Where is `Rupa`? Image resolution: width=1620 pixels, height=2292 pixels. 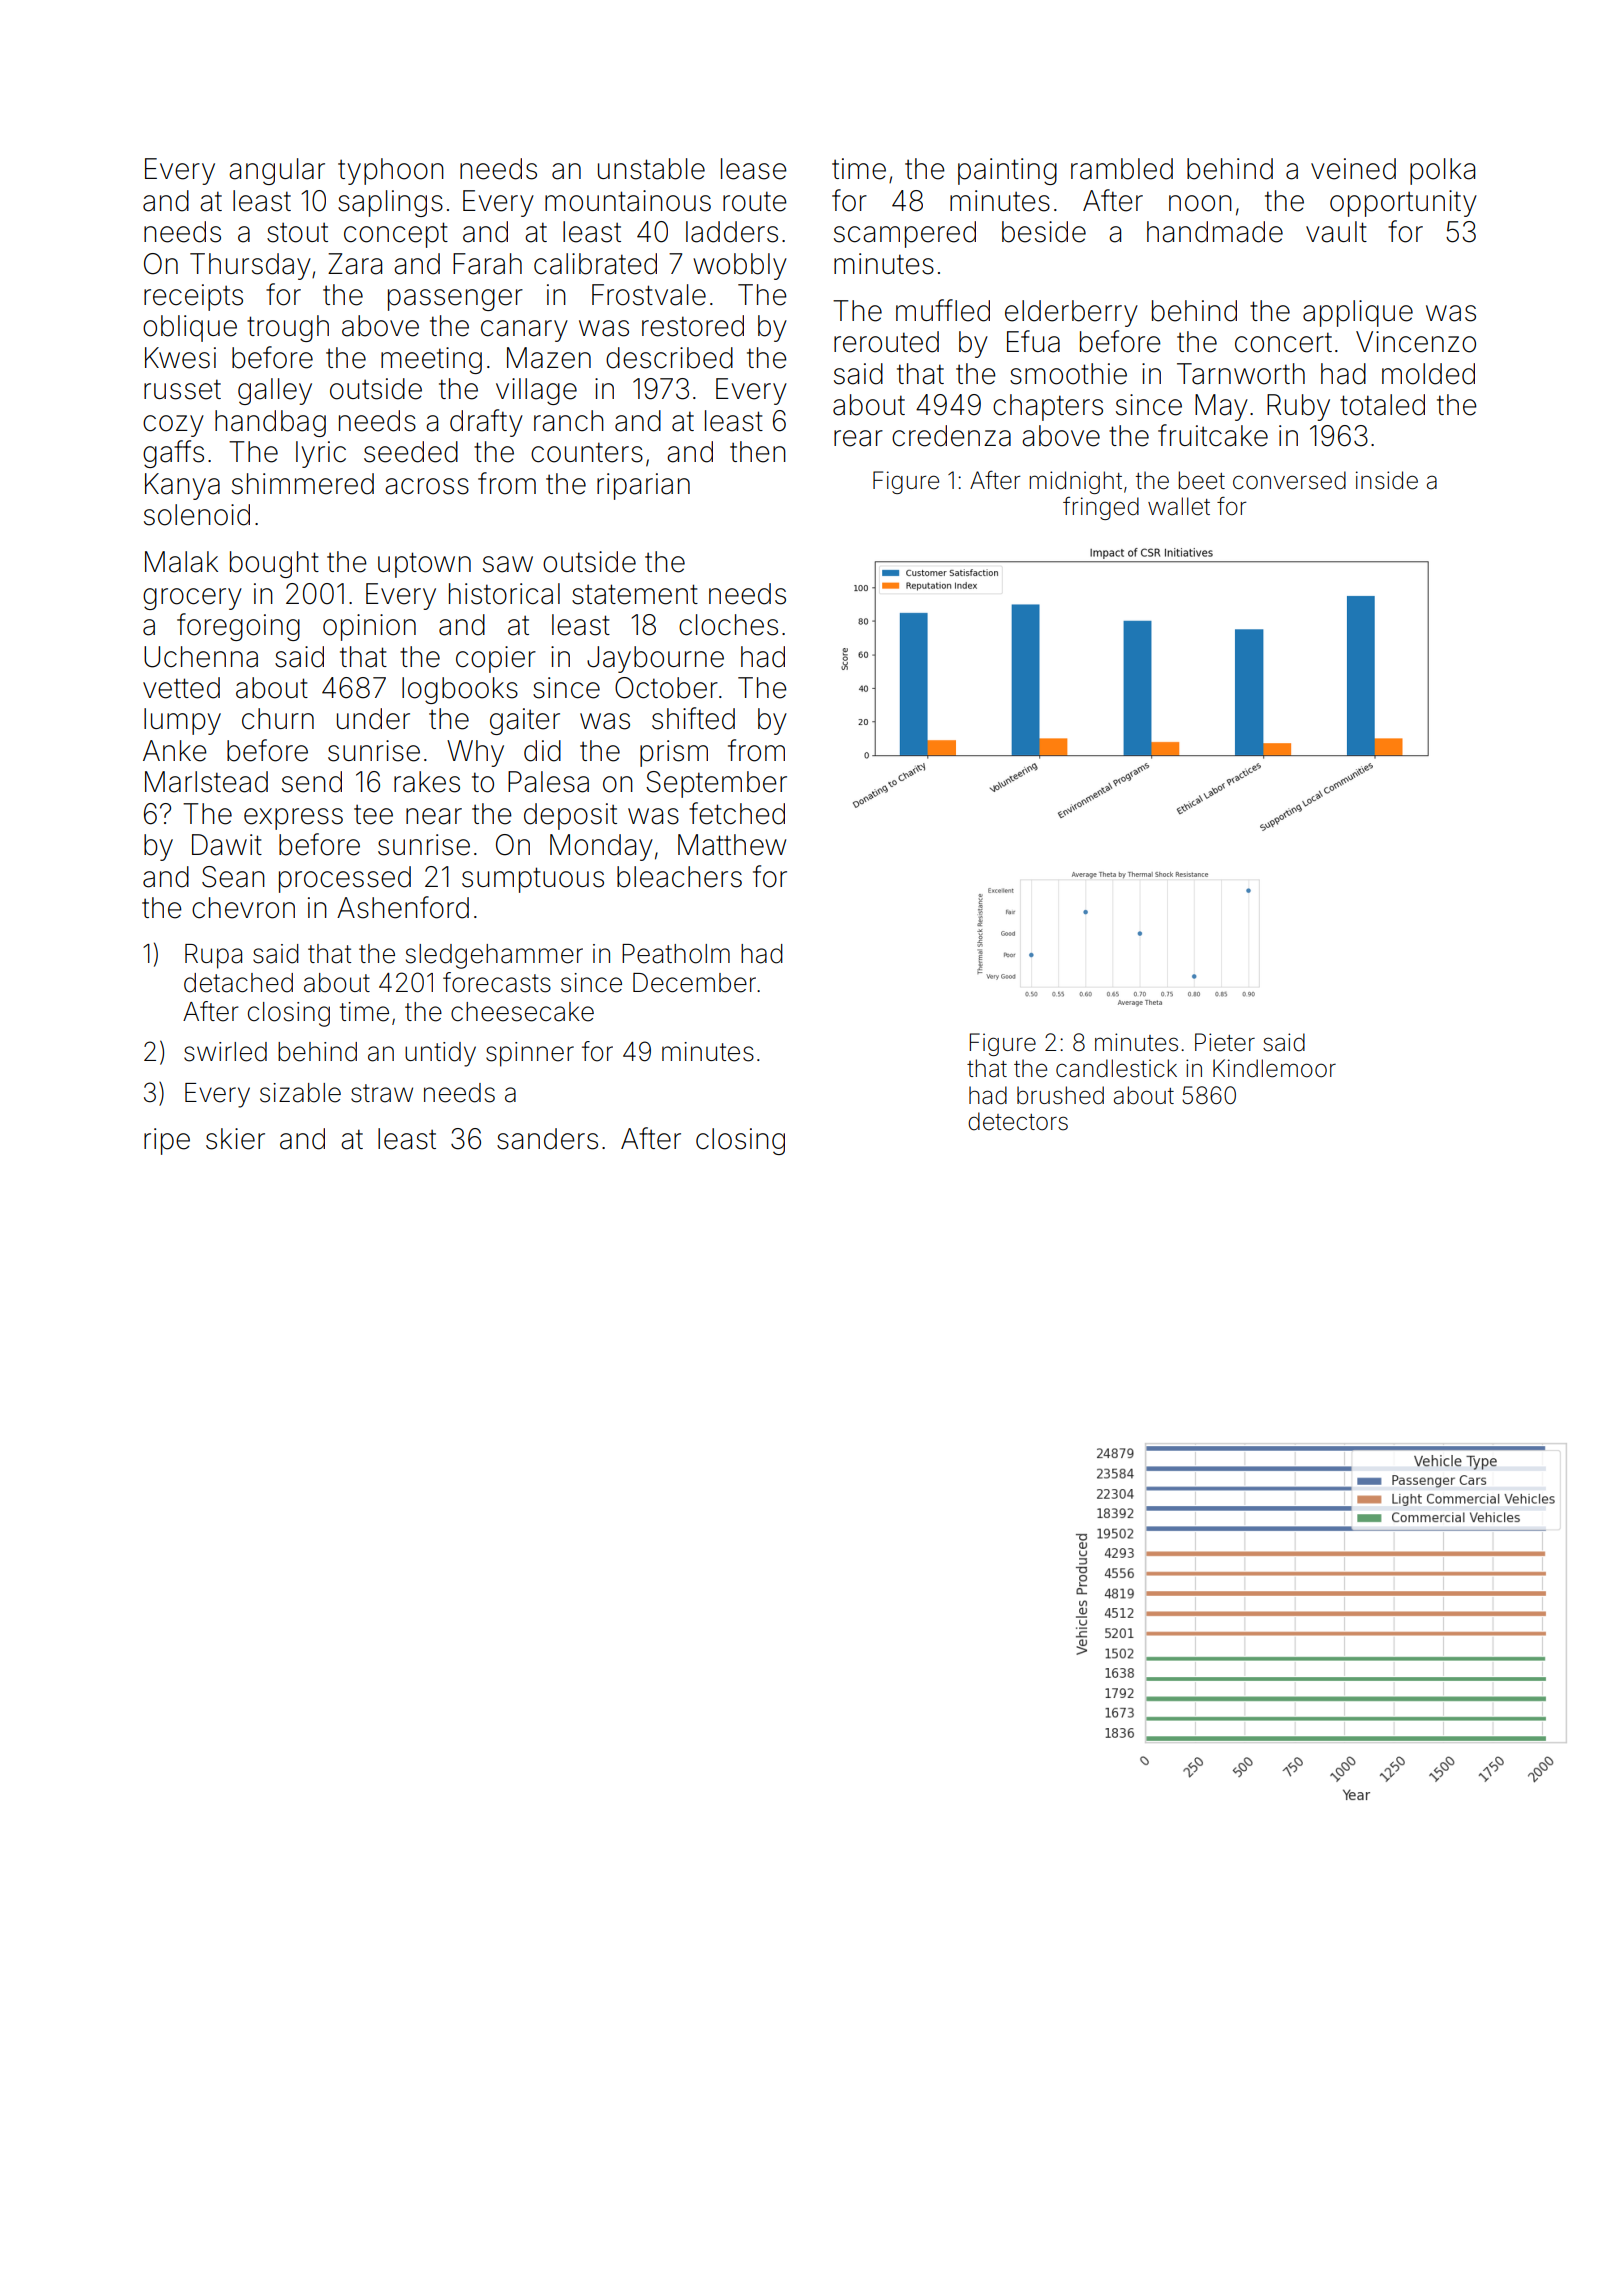
Rupa is located at coordinates (213, 956).
